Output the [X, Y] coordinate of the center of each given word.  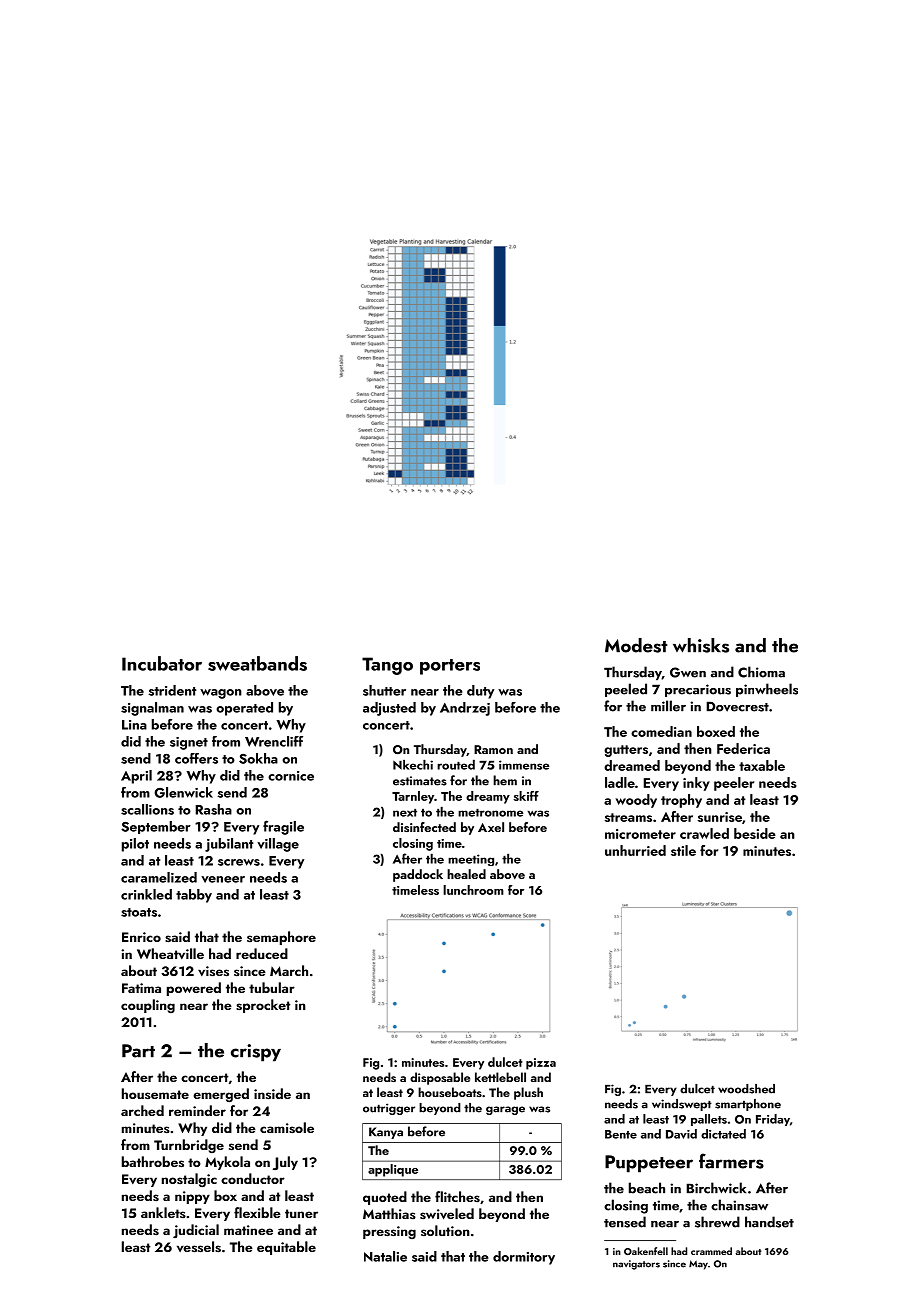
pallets [709, 1120]
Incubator [162, 663]
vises [213, 971]
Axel [491, 827]
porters [450, 667]
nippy [192, 1197]
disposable [440, 1078]
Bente [621, 1134]
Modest [636, 645]
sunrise [720, 817]
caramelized [159, 877]
